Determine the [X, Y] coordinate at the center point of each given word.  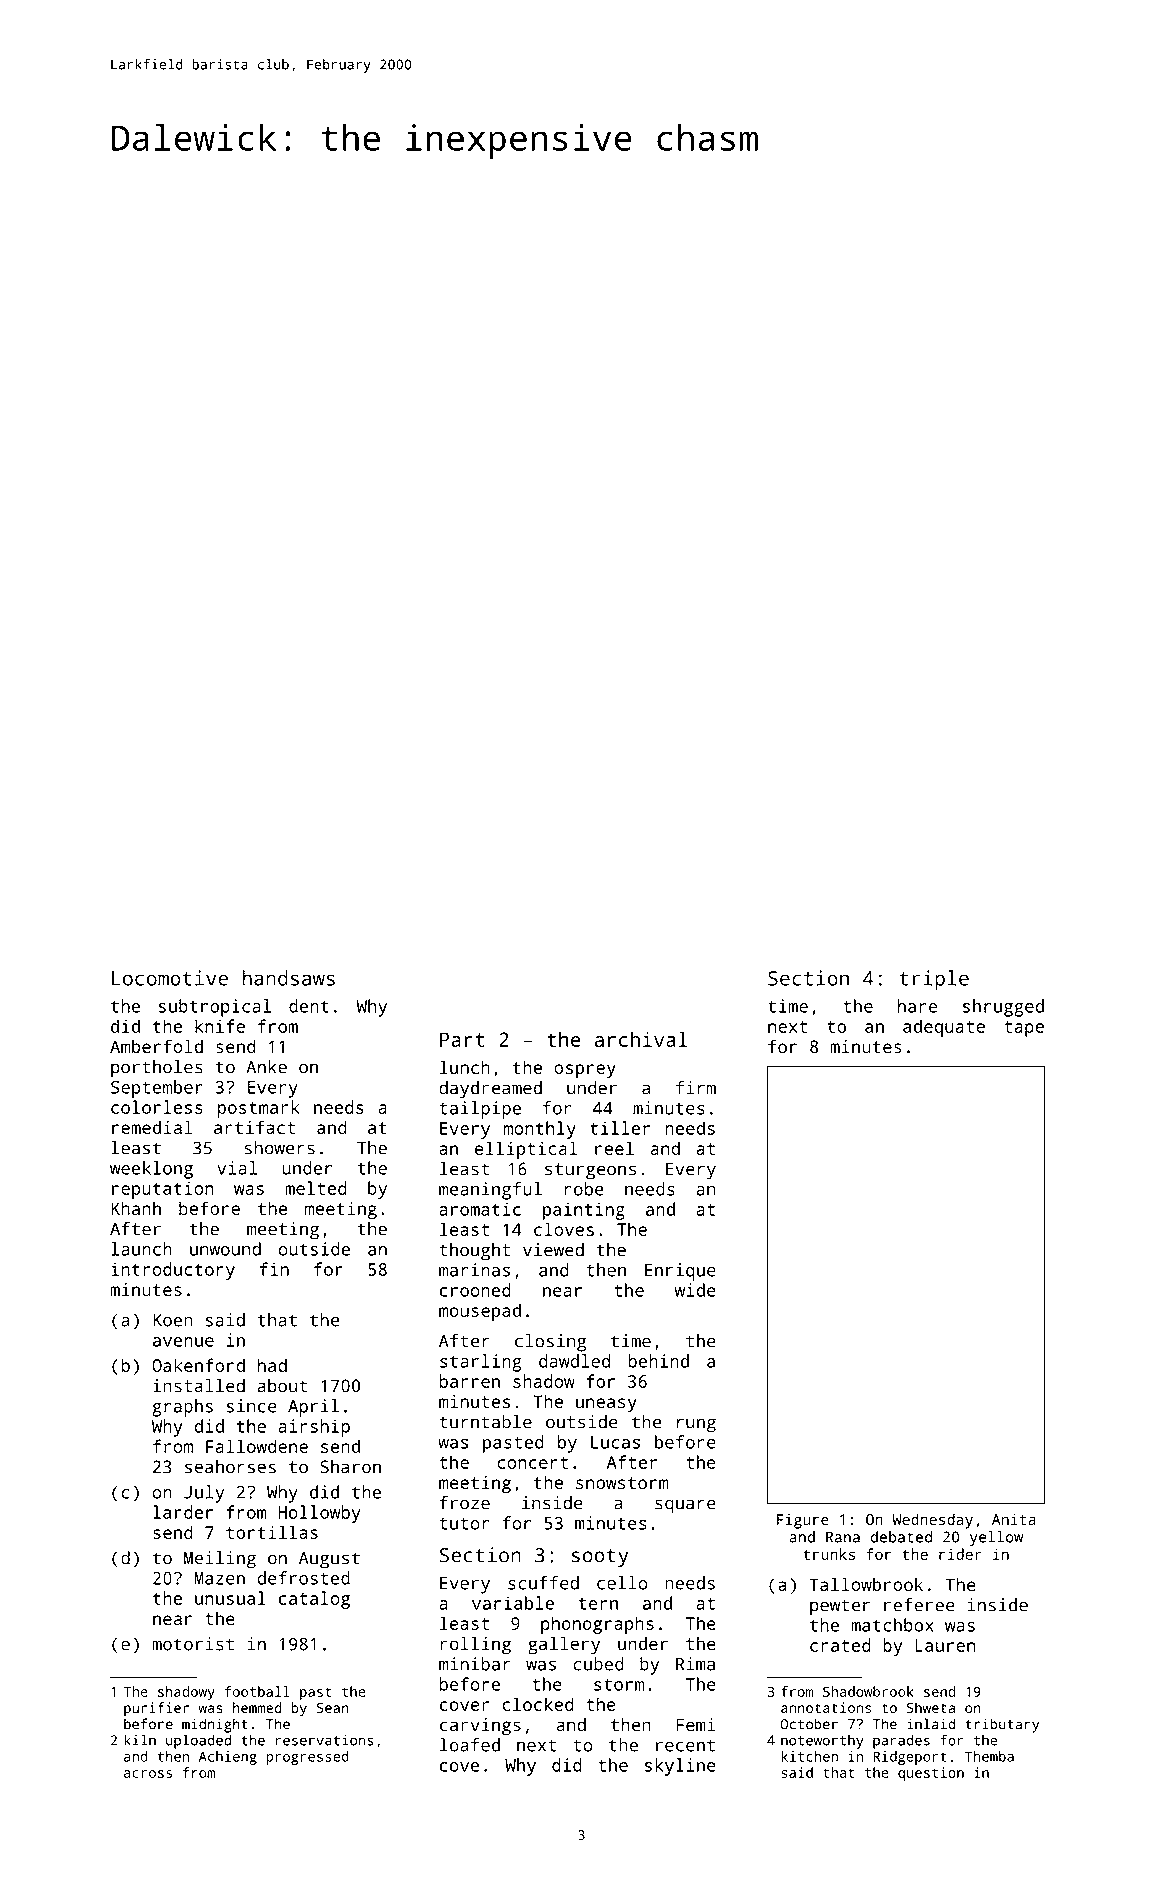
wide [695, 1290]
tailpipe [480, 1110]
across [148, 1774]
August [329, 1560]
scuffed [543, 1583]
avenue [183, 1342]
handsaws [288, 978]
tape [1024, 1029]
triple [934, 980]
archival [641, 1039]
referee [919, 1605]
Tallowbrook [866, 1584]
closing [550, 1343]
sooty [600, 1558]
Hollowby [319, 1514]
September [157, 1089]
